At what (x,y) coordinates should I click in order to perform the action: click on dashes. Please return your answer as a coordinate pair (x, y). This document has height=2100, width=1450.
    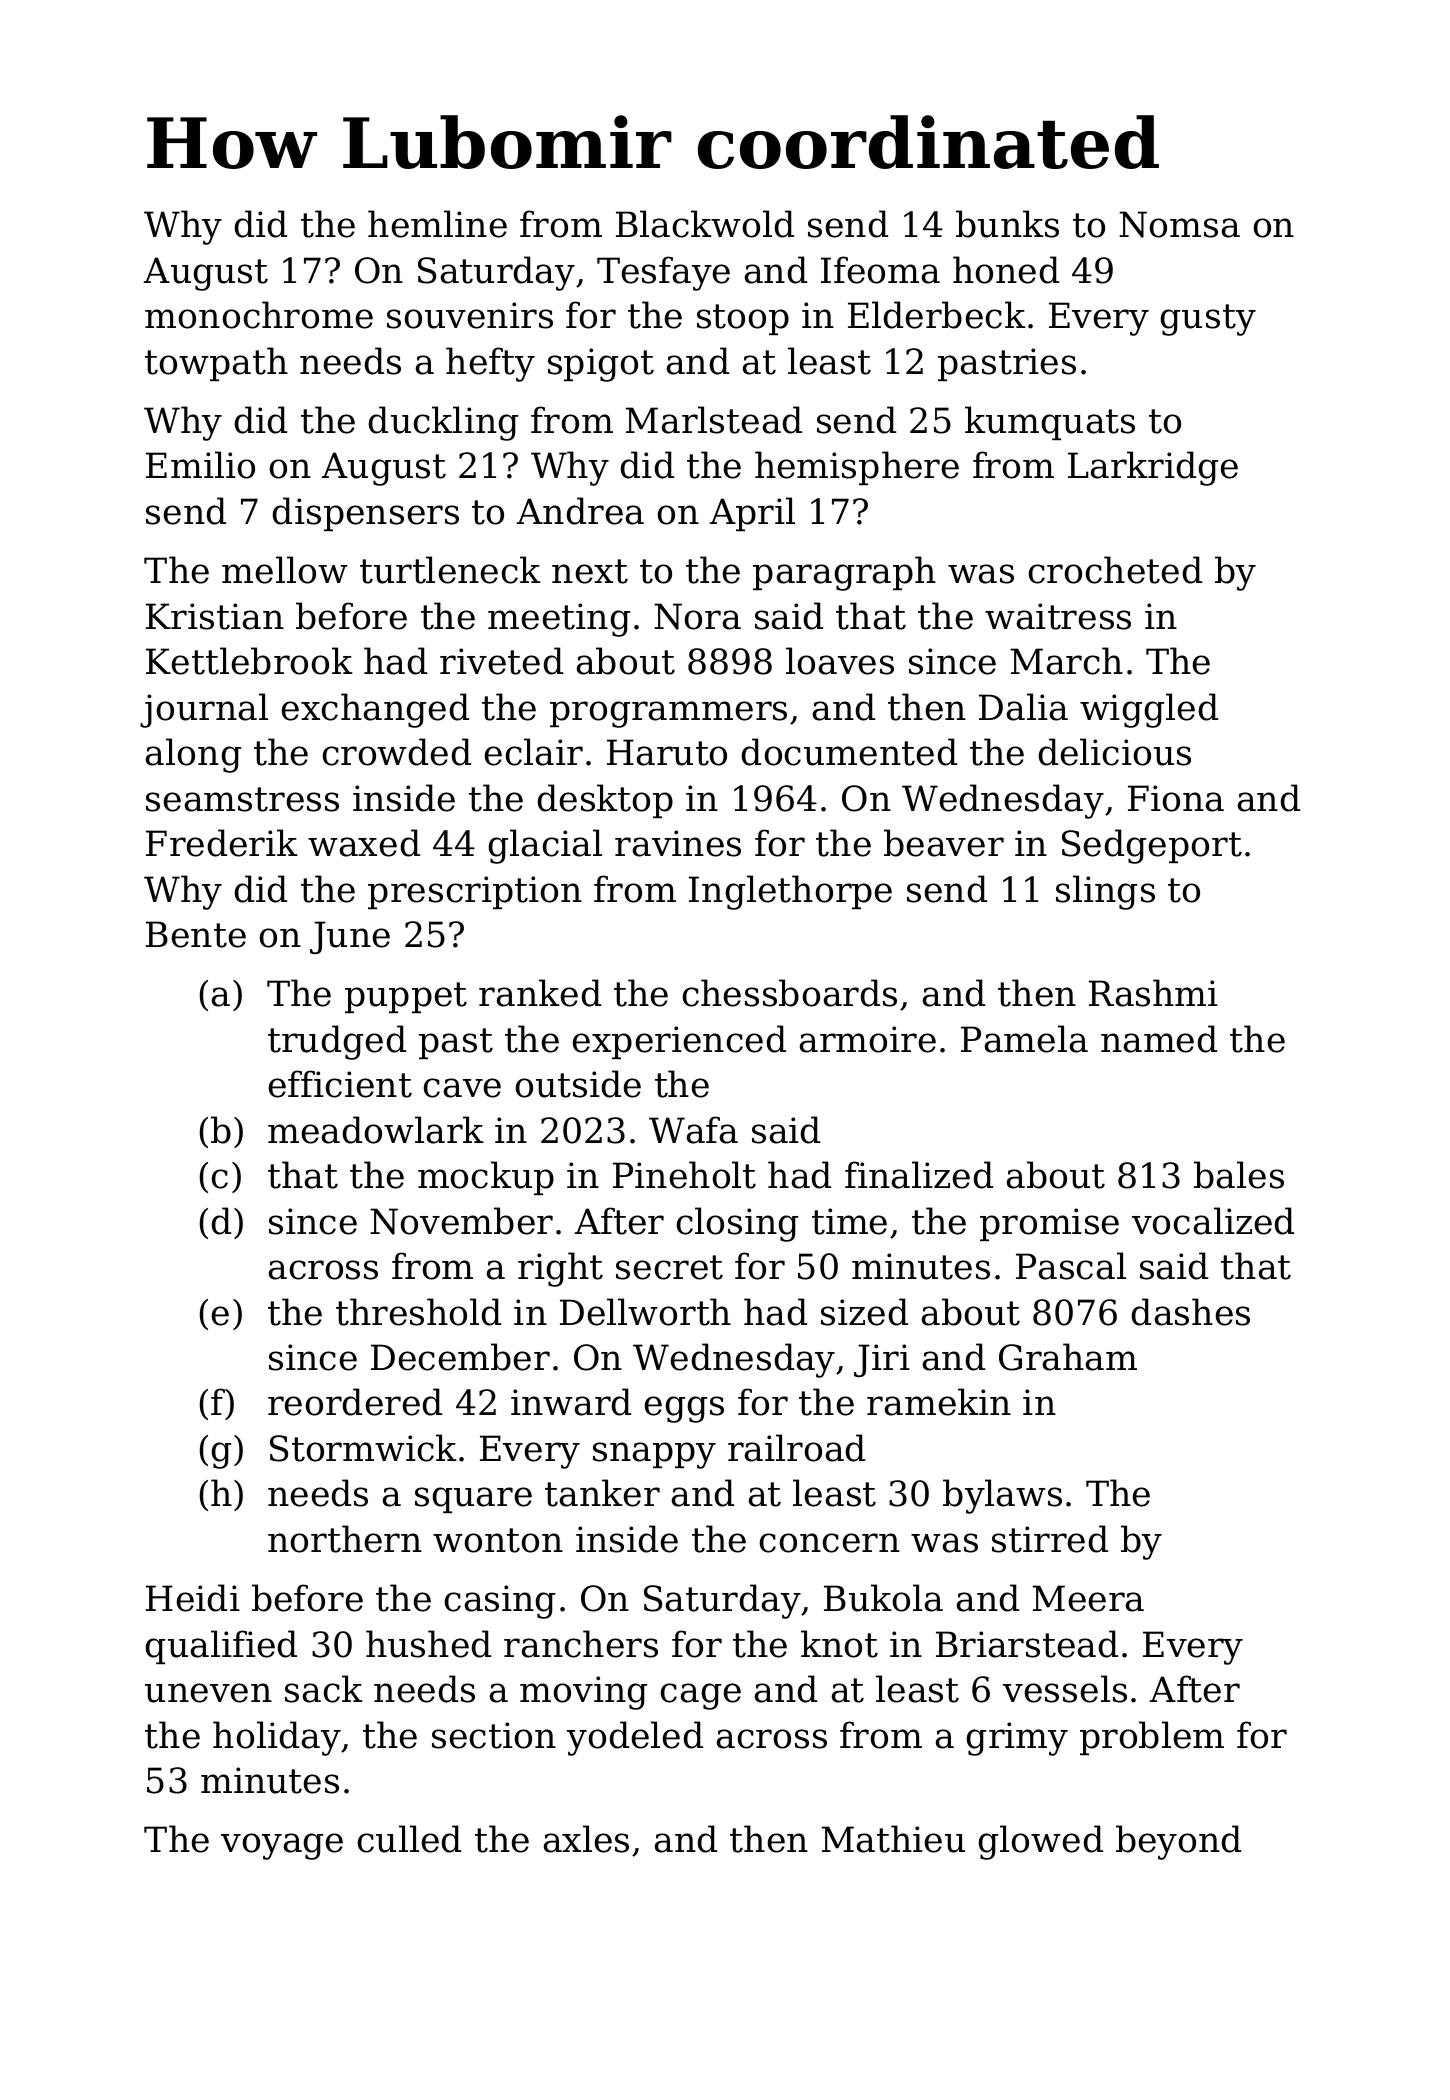
    Looking at the image, I should click on (1191, 1312).
